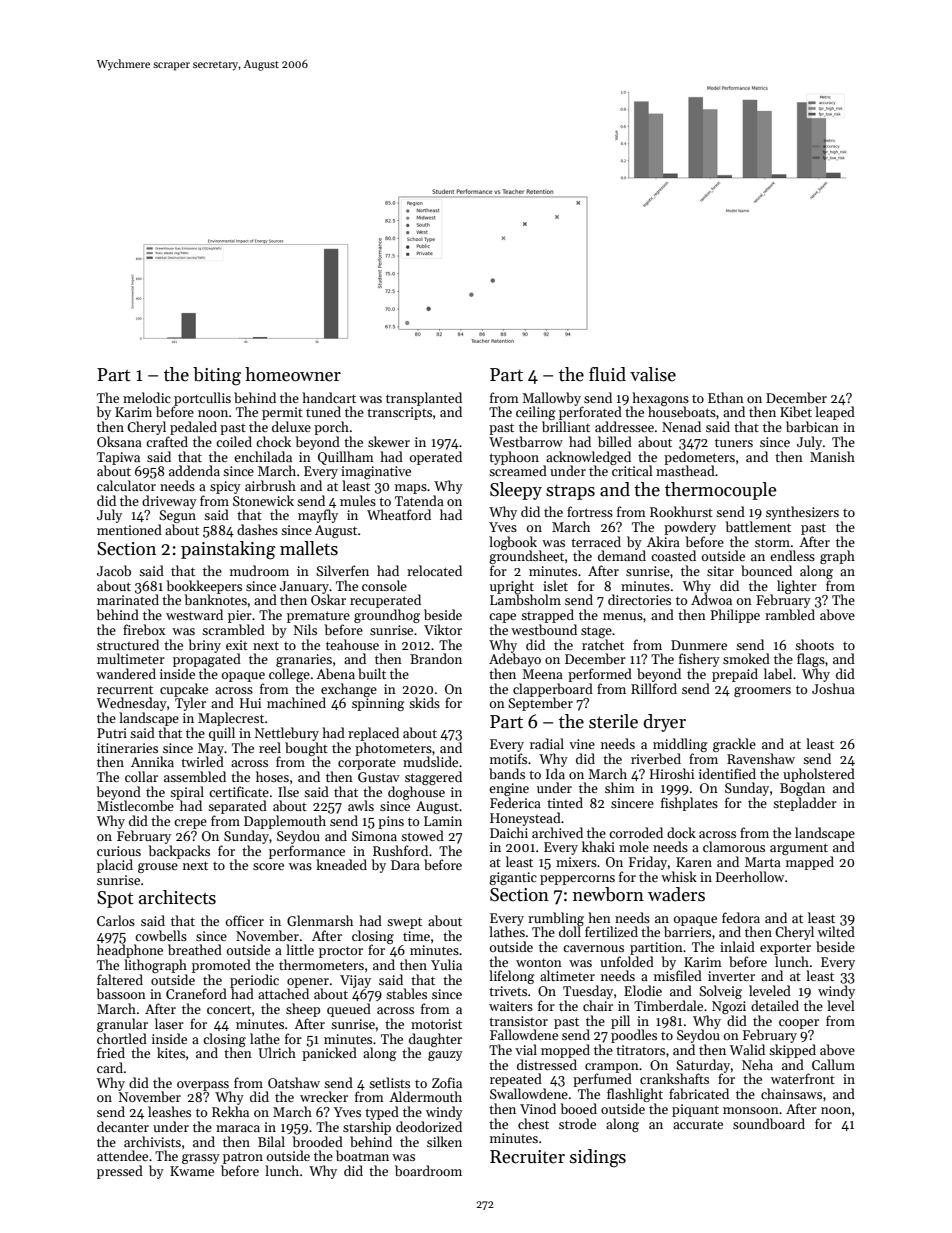 Image resolution: width=952 pixels, height=1233 pixels. What do you see at coordinates (681, 511) in the page?
I see `Rookhurst` at bounding box center [681, 511].
